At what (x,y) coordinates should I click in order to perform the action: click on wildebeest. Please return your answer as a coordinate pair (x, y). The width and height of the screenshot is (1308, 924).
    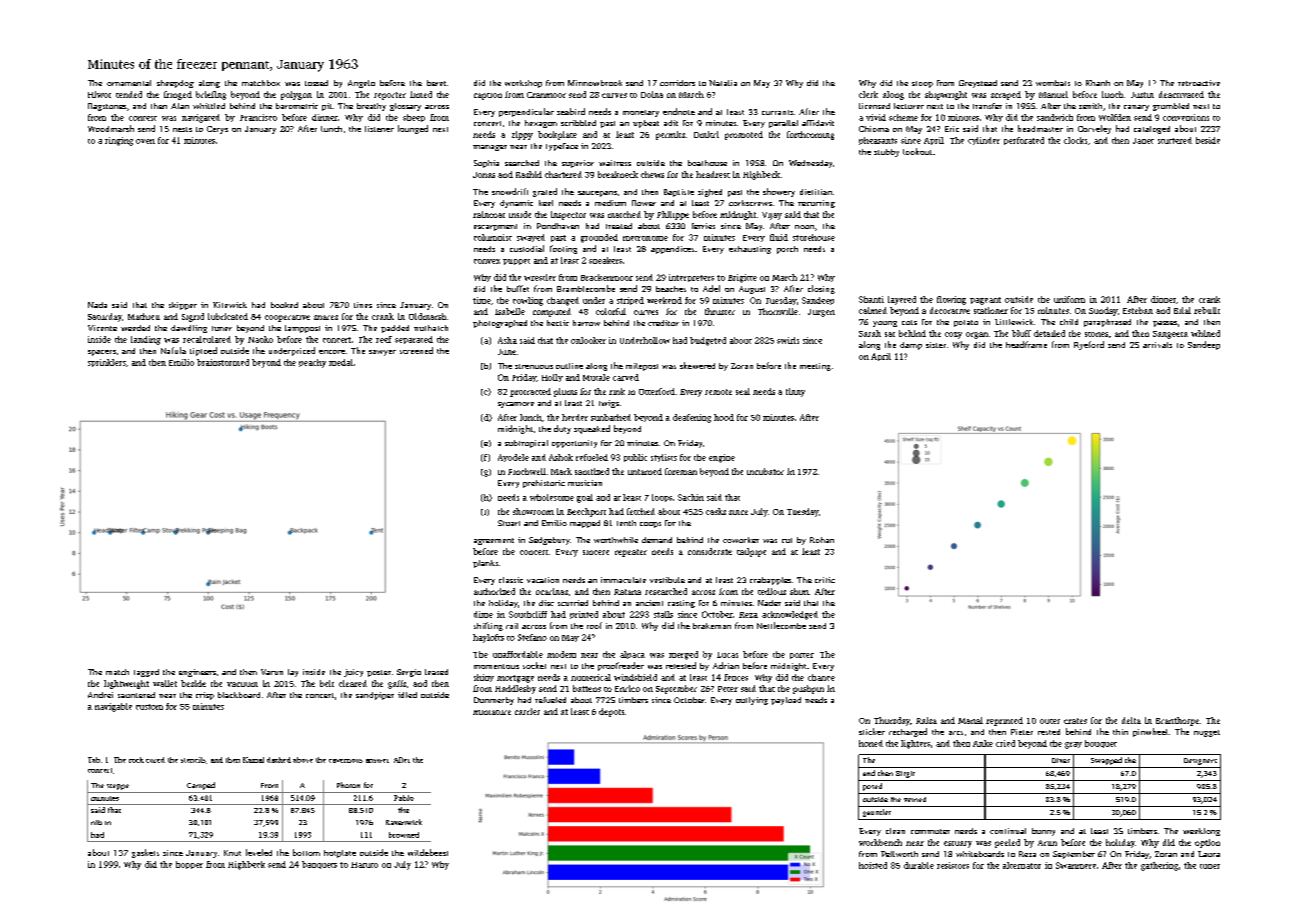
    Looking at the image, I should click on (428, 852).
